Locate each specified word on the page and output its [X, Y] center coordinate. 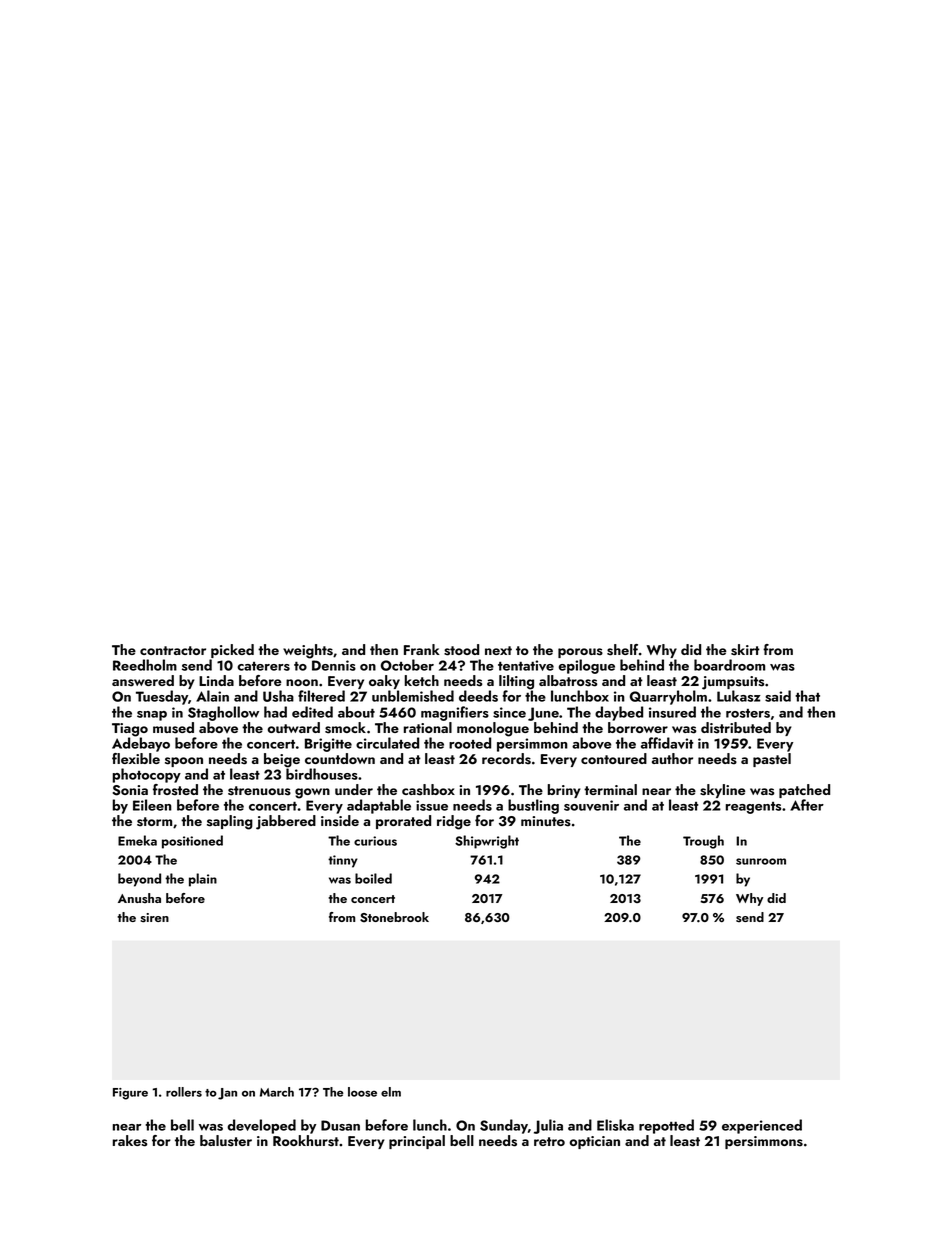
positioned [192, 842]
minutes [546, 821]
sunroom [761, 861]
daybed [619, 713]
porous [580, 653]
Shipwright [487, 842]
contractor [173, 650]
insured [672, 712]
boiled [373, 878]
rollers [184, 1092]
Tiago [130, 730]
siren [154, 918]
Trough [703, 842]
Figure [130, 1094]
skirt [745, 650]
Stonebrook [394, 917]
